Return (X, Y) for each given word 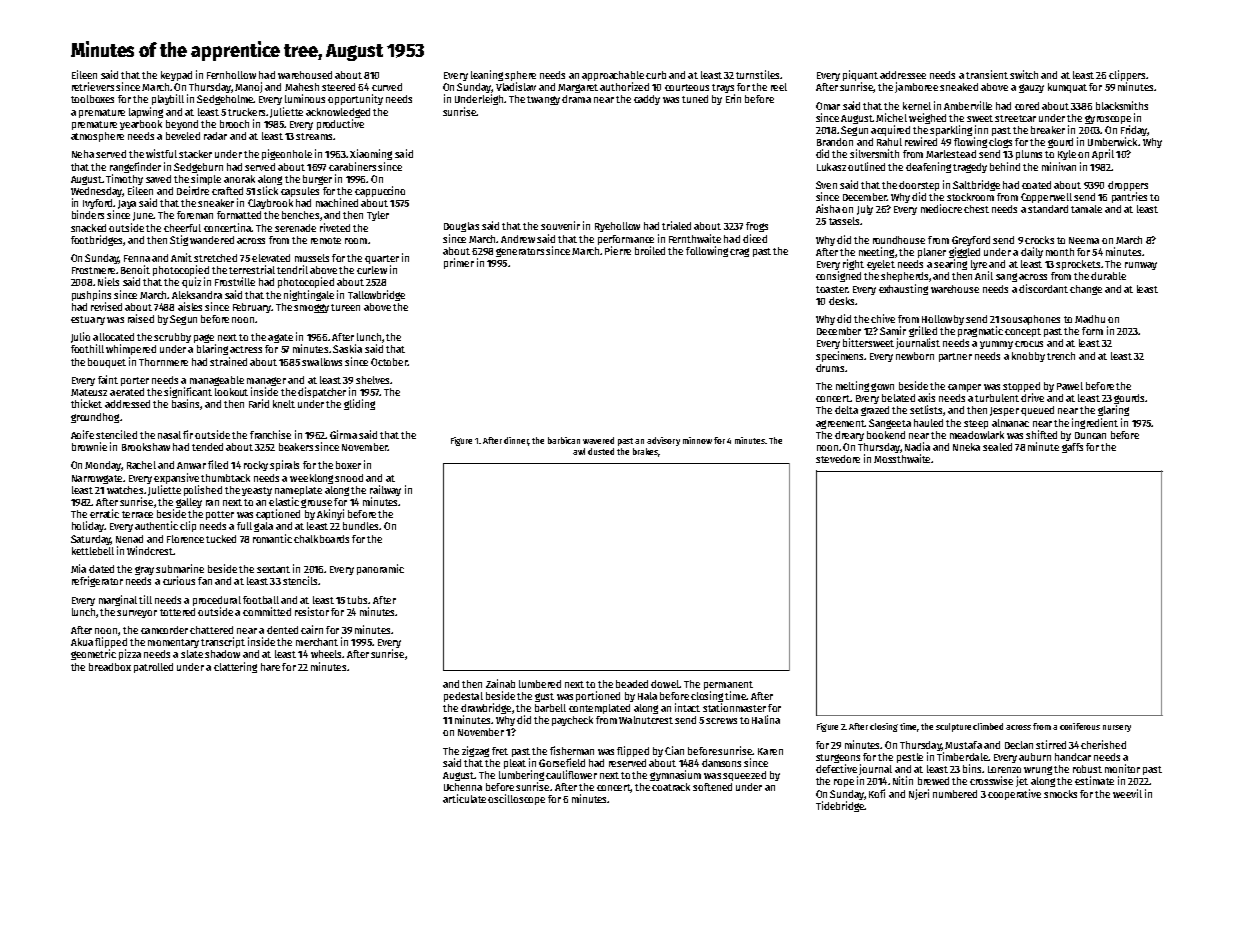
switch (1024, 74)
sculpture (953, 727)
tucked (221, 539)
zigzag (475, 751)
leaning (487, 75)
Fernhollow (231, 75)
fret (500, 751)
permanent (728, 685)
